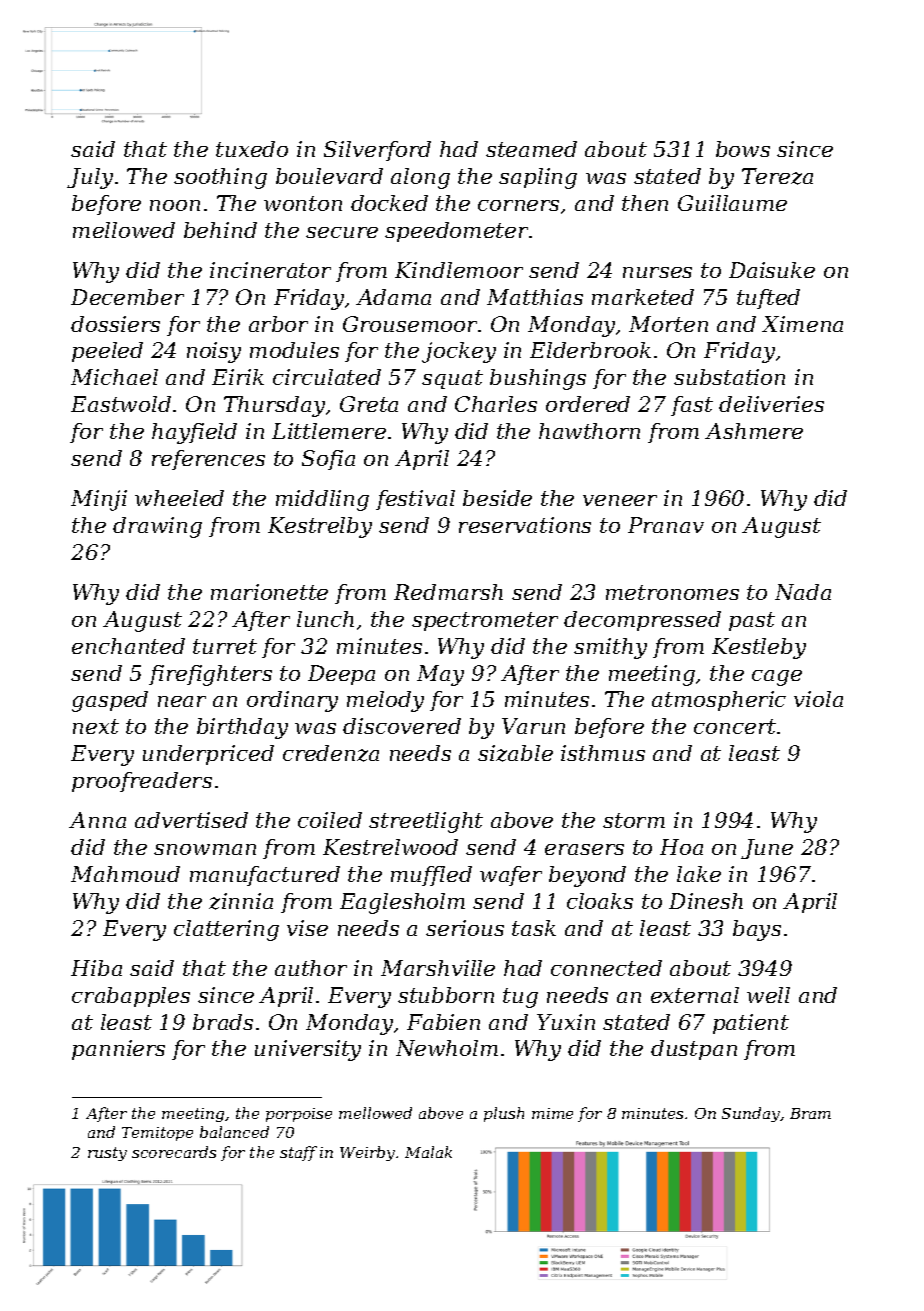 Image resolution: width=924 pixels, height=1311 pixels. Describe the element at coordinates (810, 1113) in the document. I see `Bram` at that location.
